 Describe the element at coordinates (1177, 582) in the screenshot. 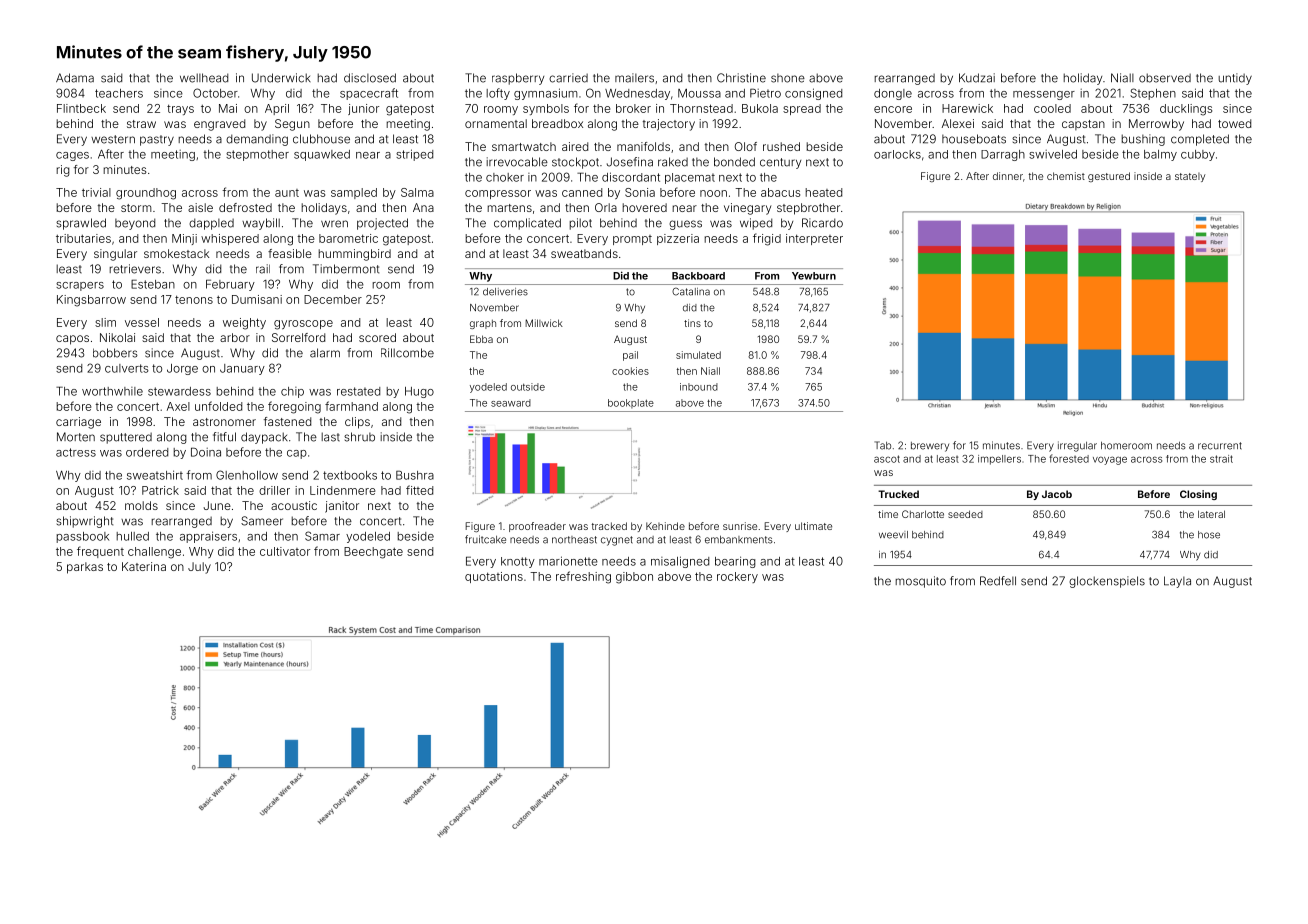

I see `Layla` at that location.
